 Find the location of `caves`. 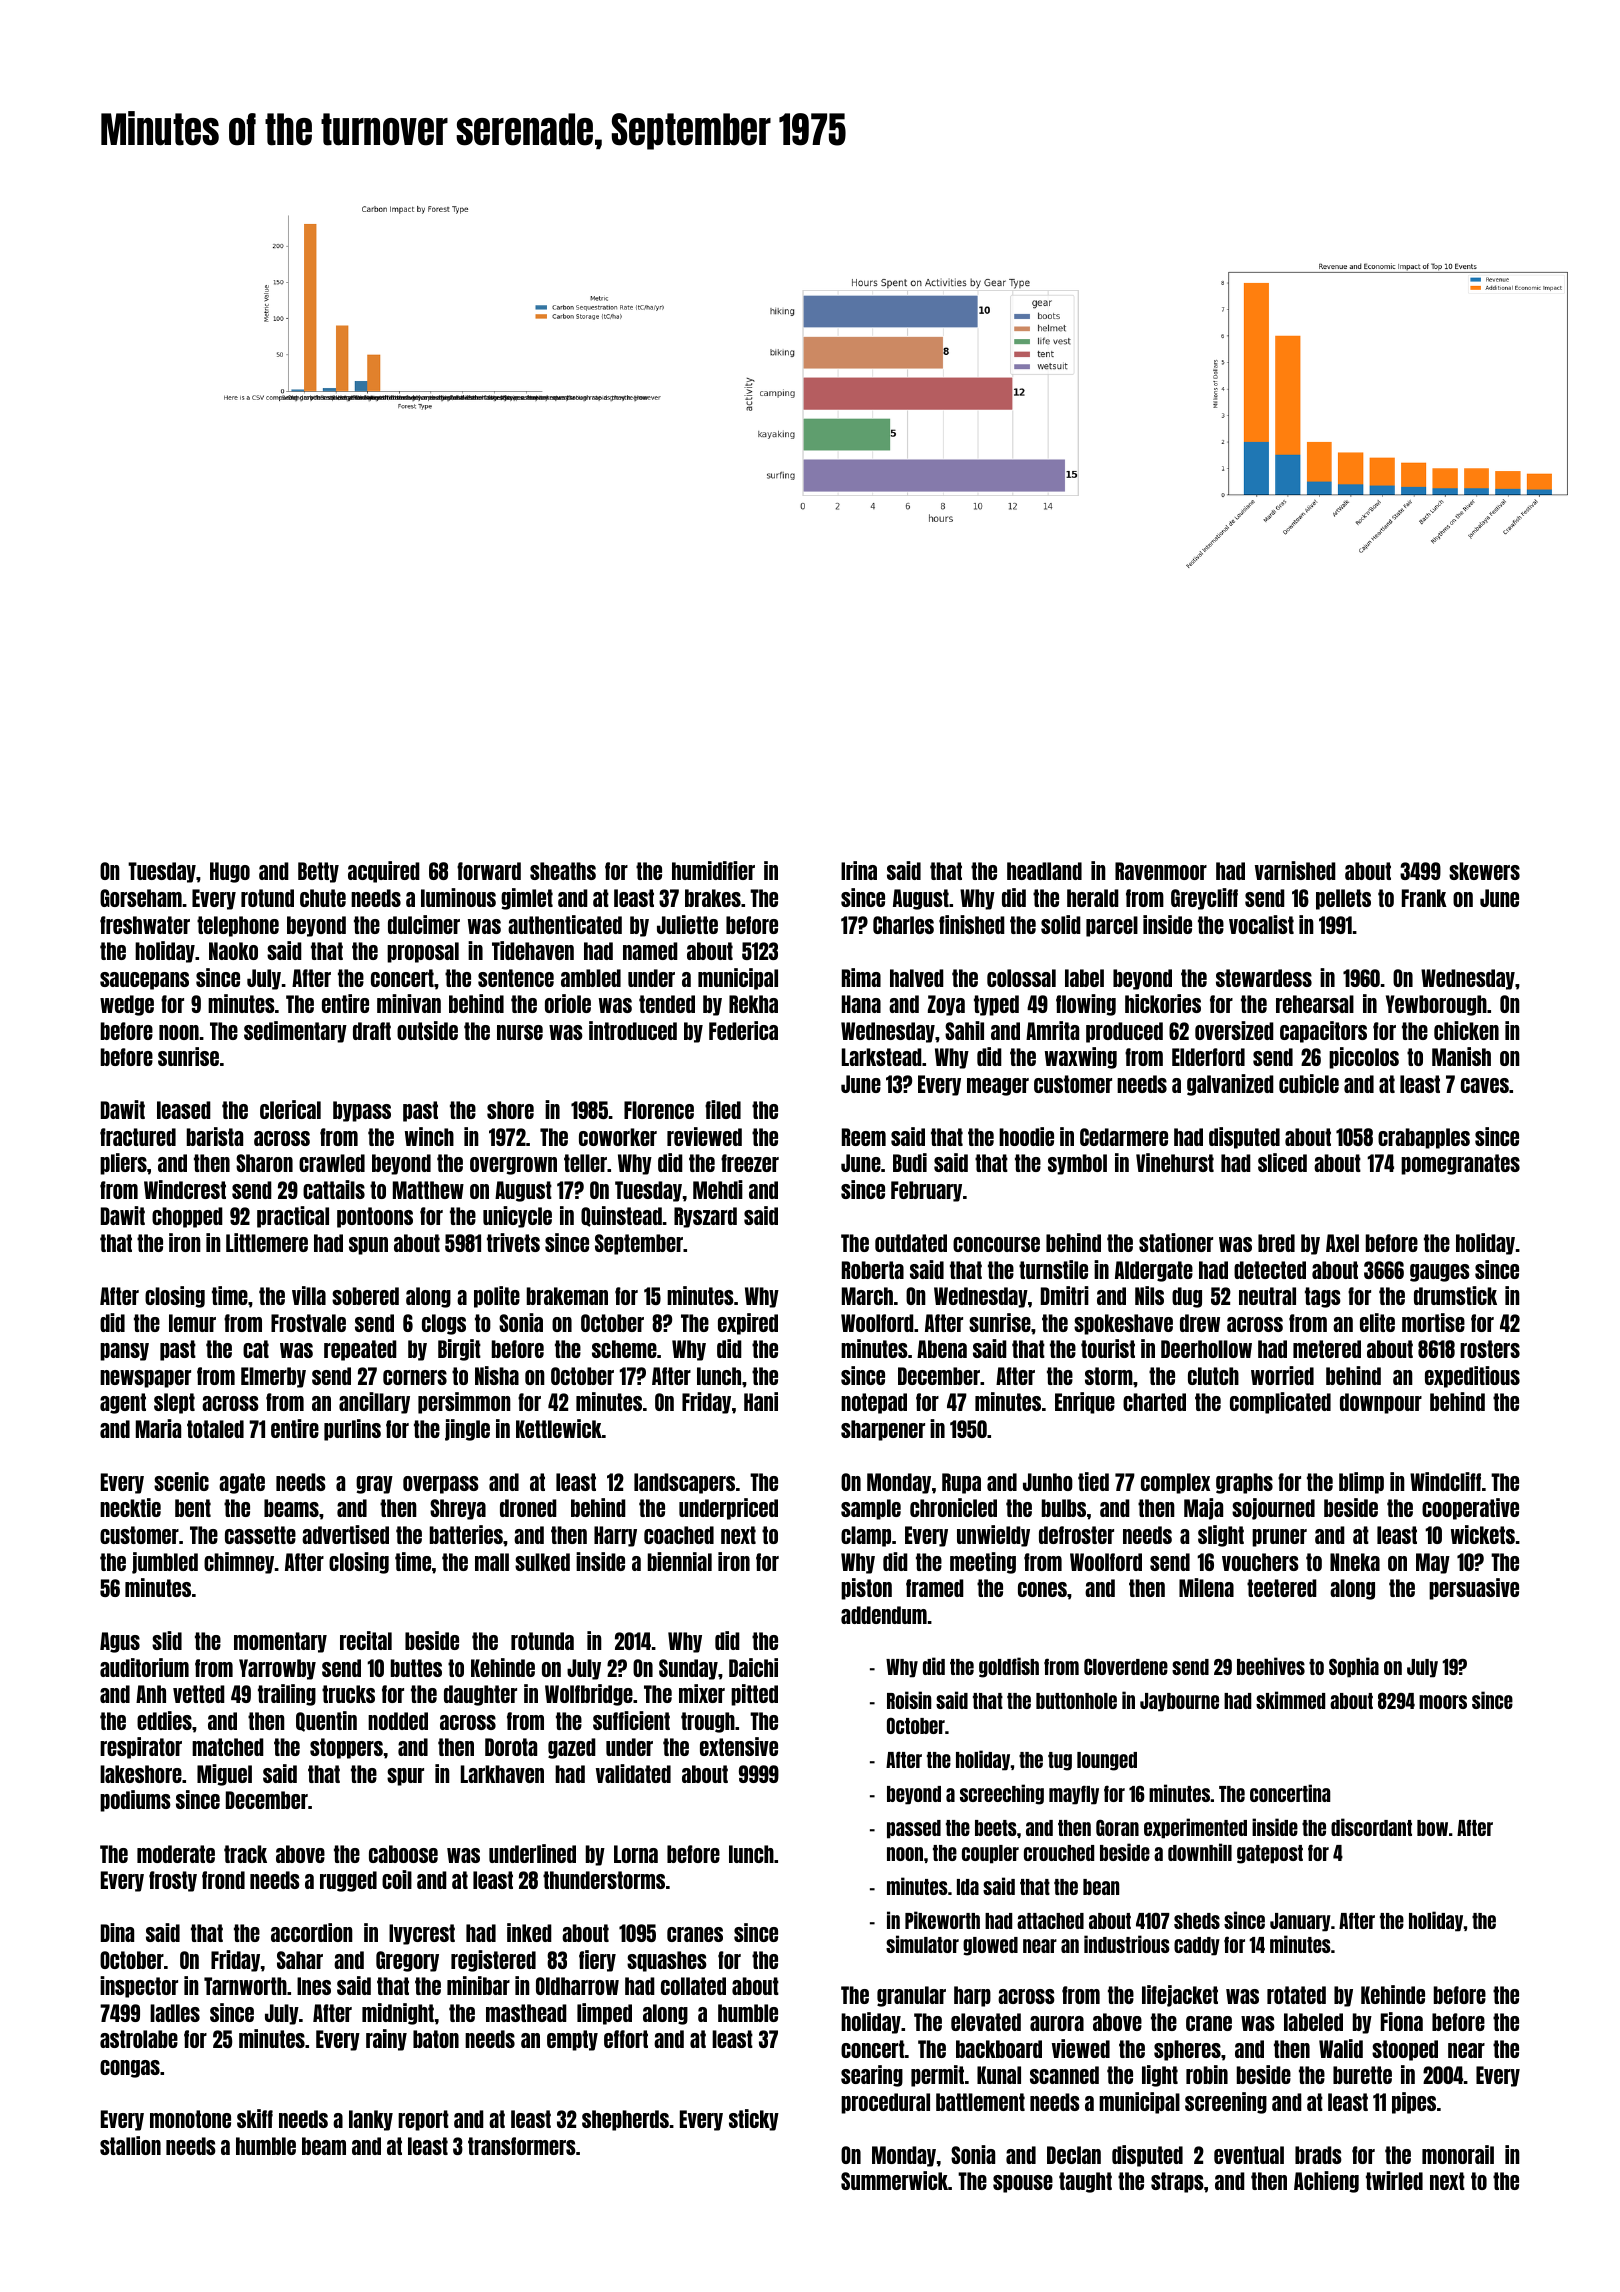

caves is located at coordinates (1485, 1085).
